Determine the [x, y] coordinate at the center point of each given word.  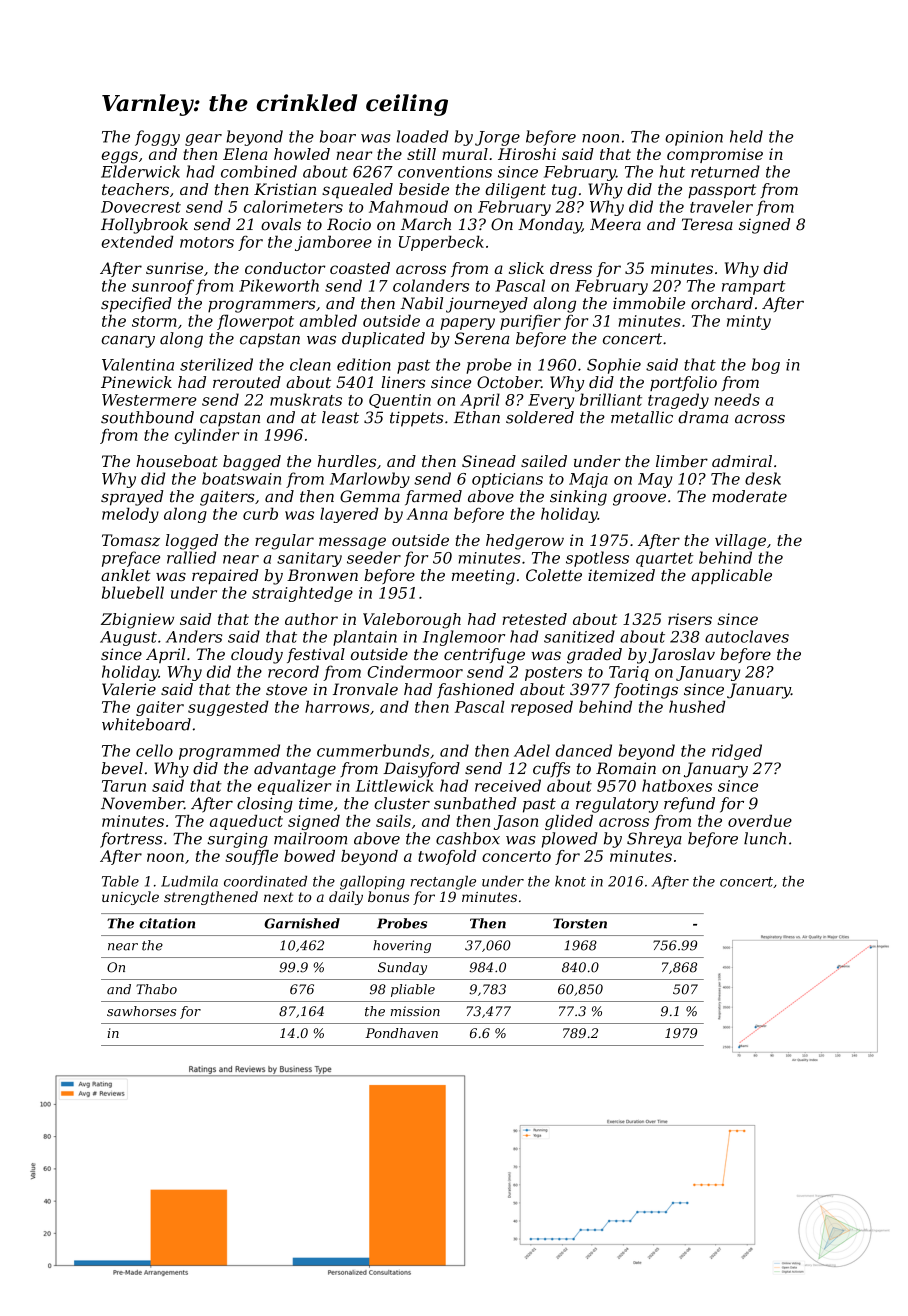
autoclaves [747, 636]
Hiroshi [527, 154]
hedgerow [525, 542]
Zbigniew [137, 621]
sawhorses [141, 1011]
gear [203, 140]
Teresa [707, 224]
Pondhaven [401, 1033]
